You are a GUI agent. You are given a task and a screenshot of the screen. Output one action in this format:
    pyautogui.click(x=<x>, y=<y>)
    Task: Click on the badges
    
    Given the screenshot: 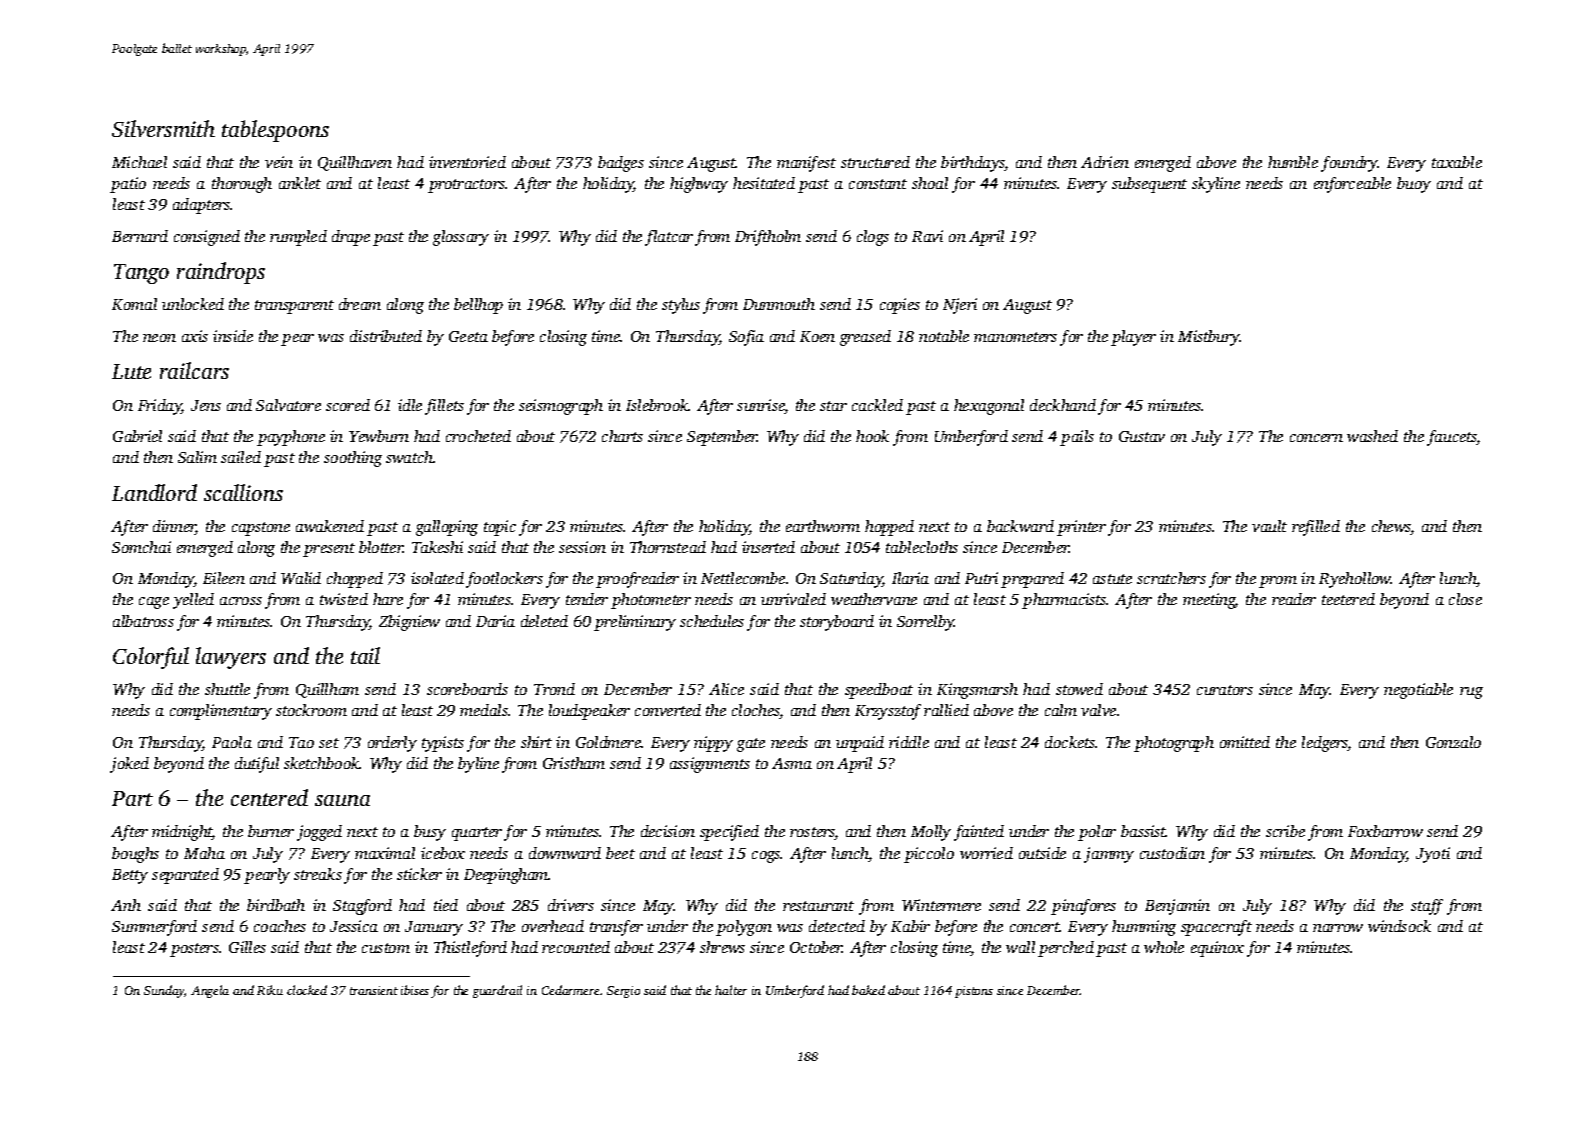 What is the action you would take?
    pyautogui.click(x=621, y=164)
